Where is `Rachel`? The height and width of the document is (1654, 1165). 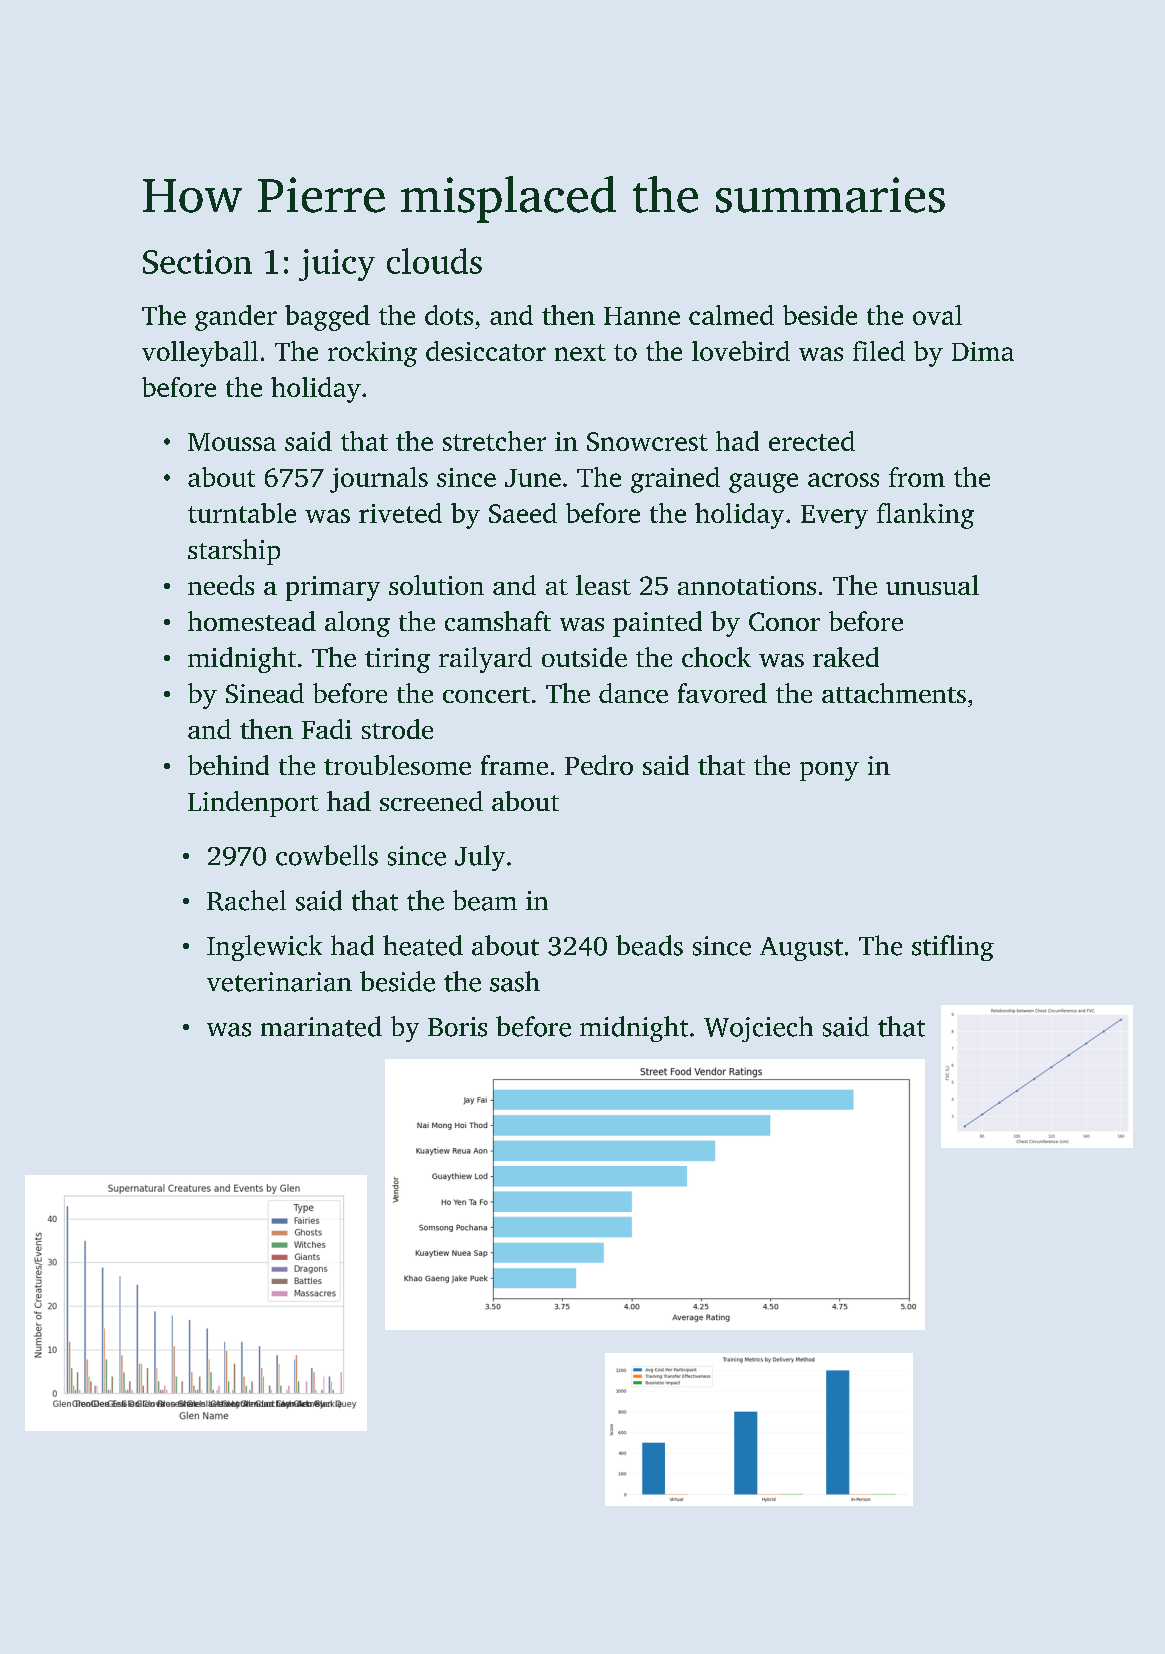
Rachel is located at coordinates (246, 900).
